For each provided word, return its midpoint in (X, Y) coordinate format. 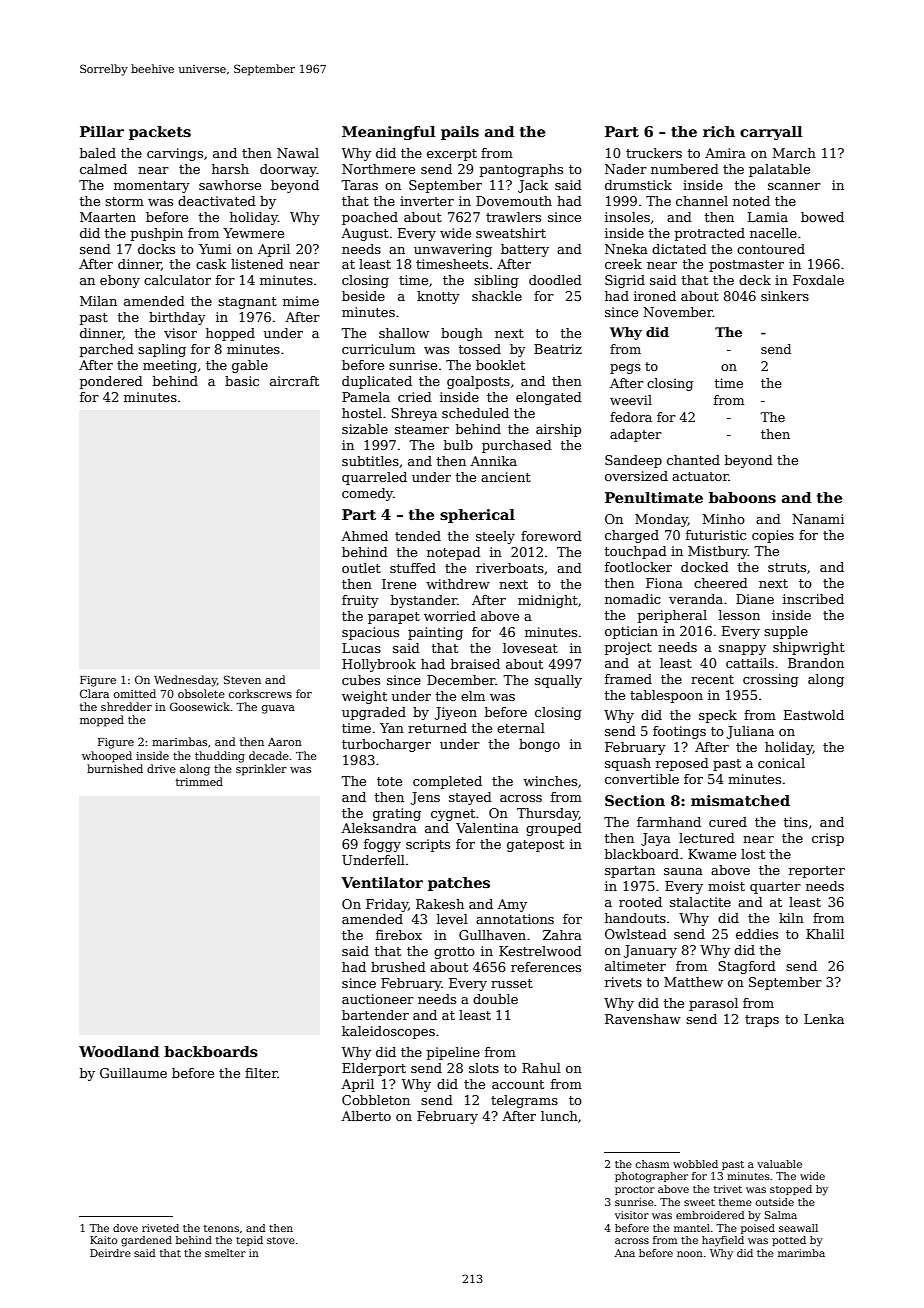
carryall (771, 133)
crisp (828, 839)
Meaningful (388, 133)
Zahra (562, 935)
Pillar (102, 131)
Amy (512, 905)
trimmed (199, 781)
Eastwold (814, 715)
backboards (211, 1051)
